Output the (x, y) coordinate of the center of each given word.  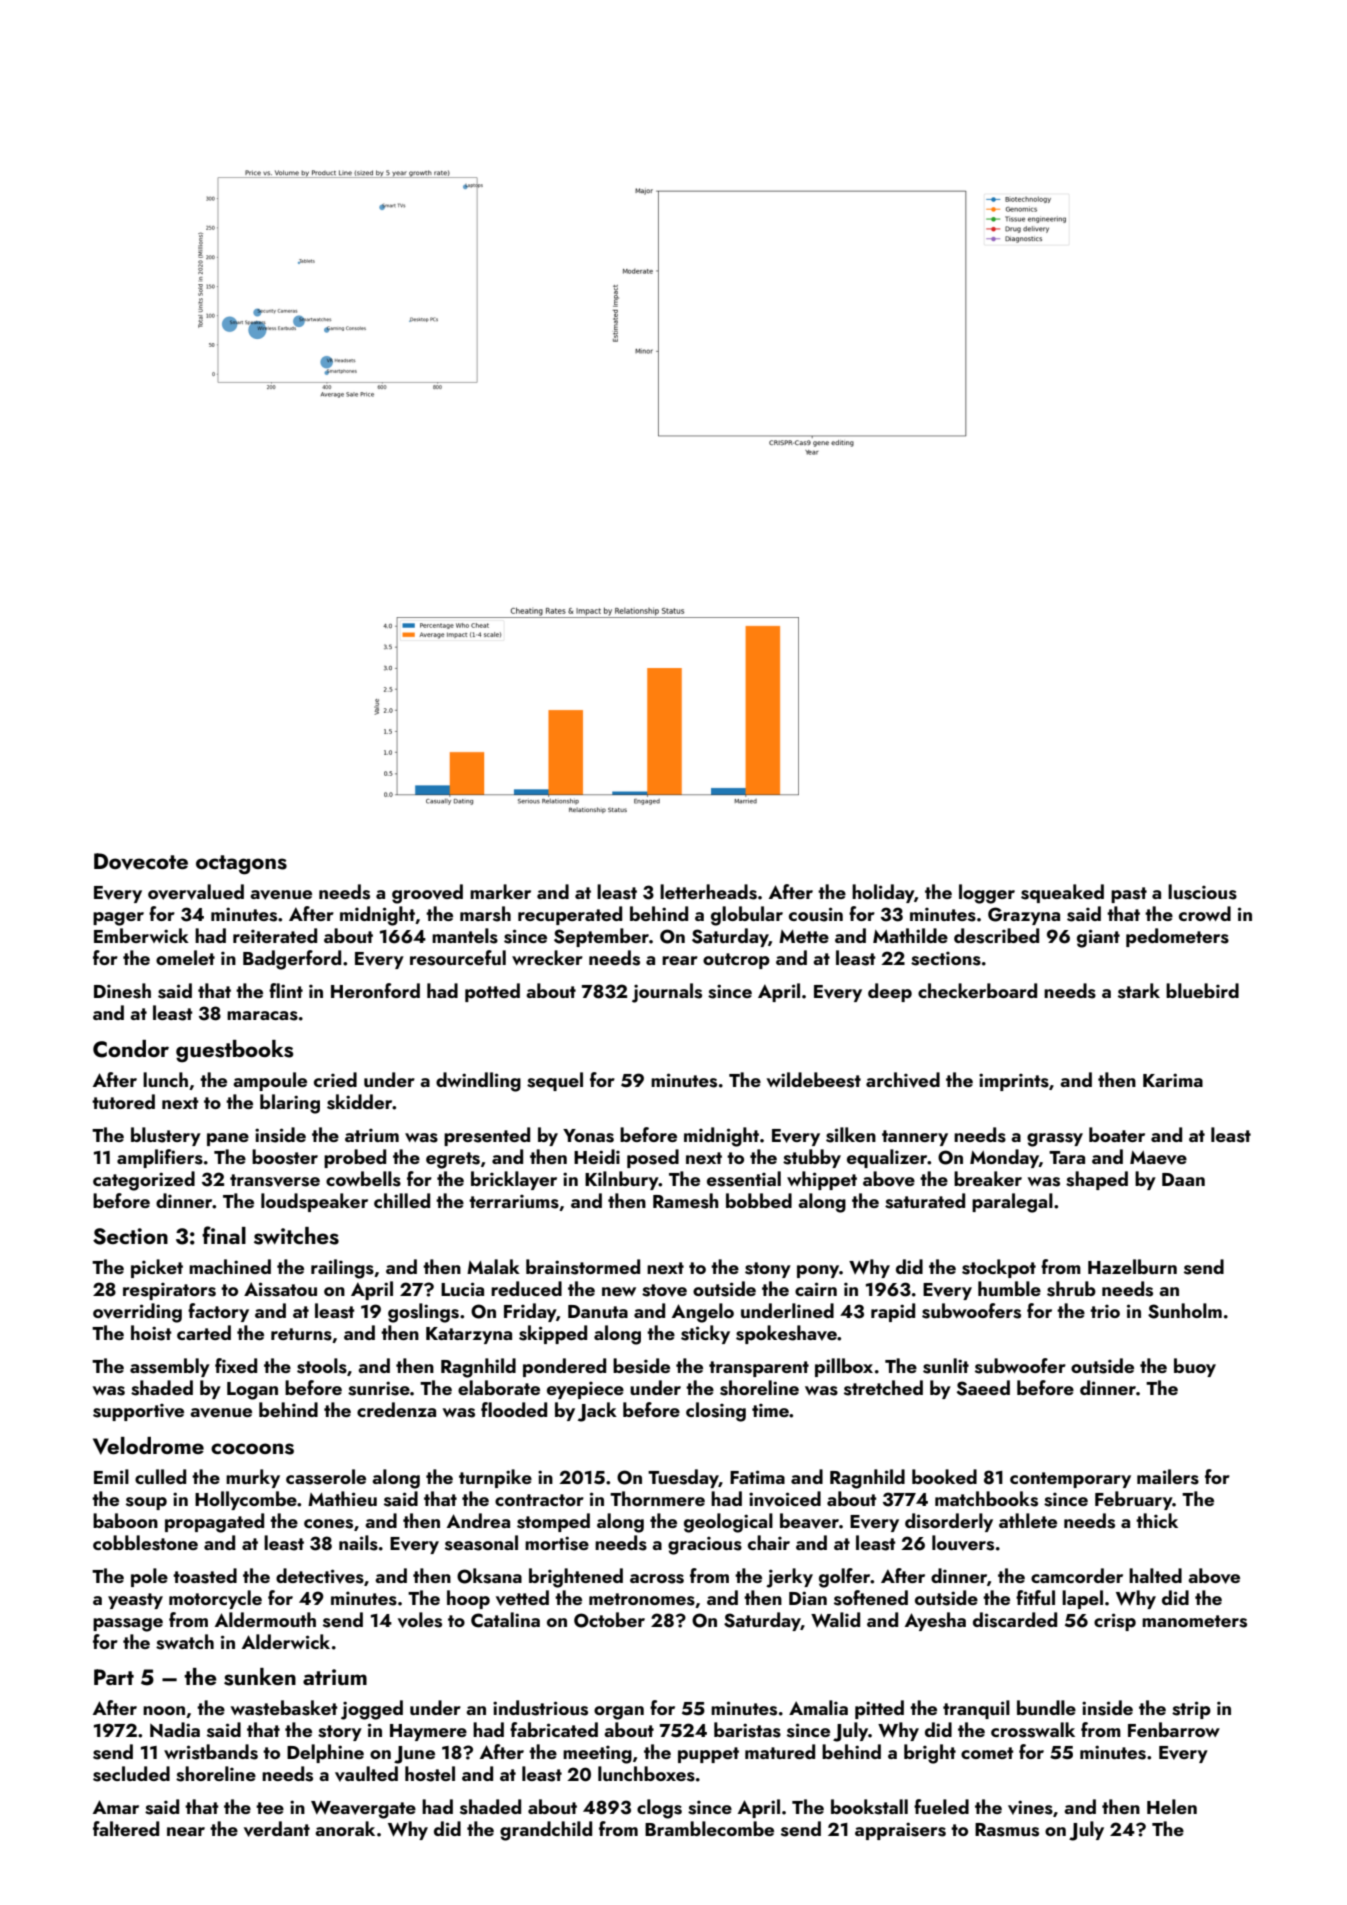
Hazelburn (1132, 1266)
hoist (151, 1333)
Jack (597, 1412)
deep (890, 992)
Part (114, 1677)
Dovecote (141, 861)
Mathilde (910, 935)
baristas (747, 1730)
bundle (1046, 1707)
